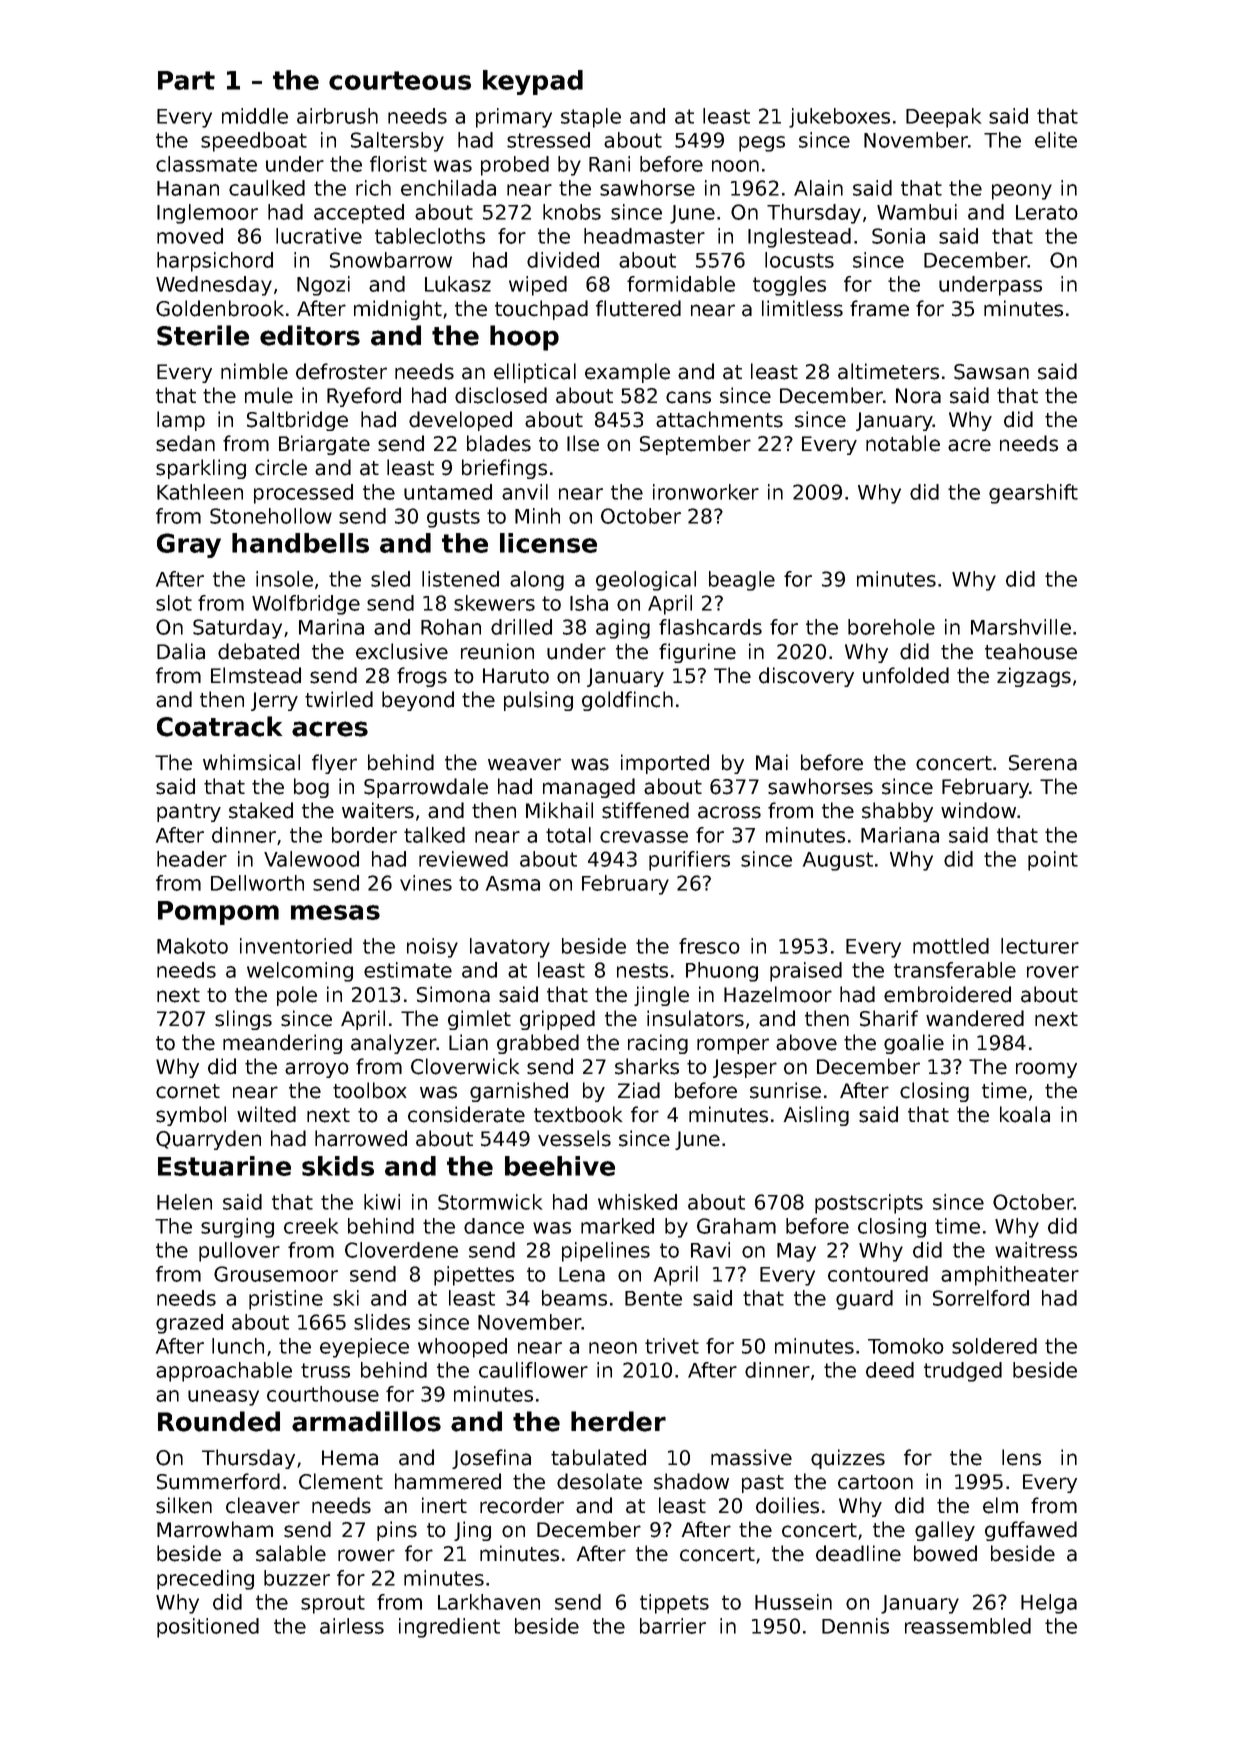 This page has height=1745, width=1234. I want to click on reassembled, so click(968, 1626).
